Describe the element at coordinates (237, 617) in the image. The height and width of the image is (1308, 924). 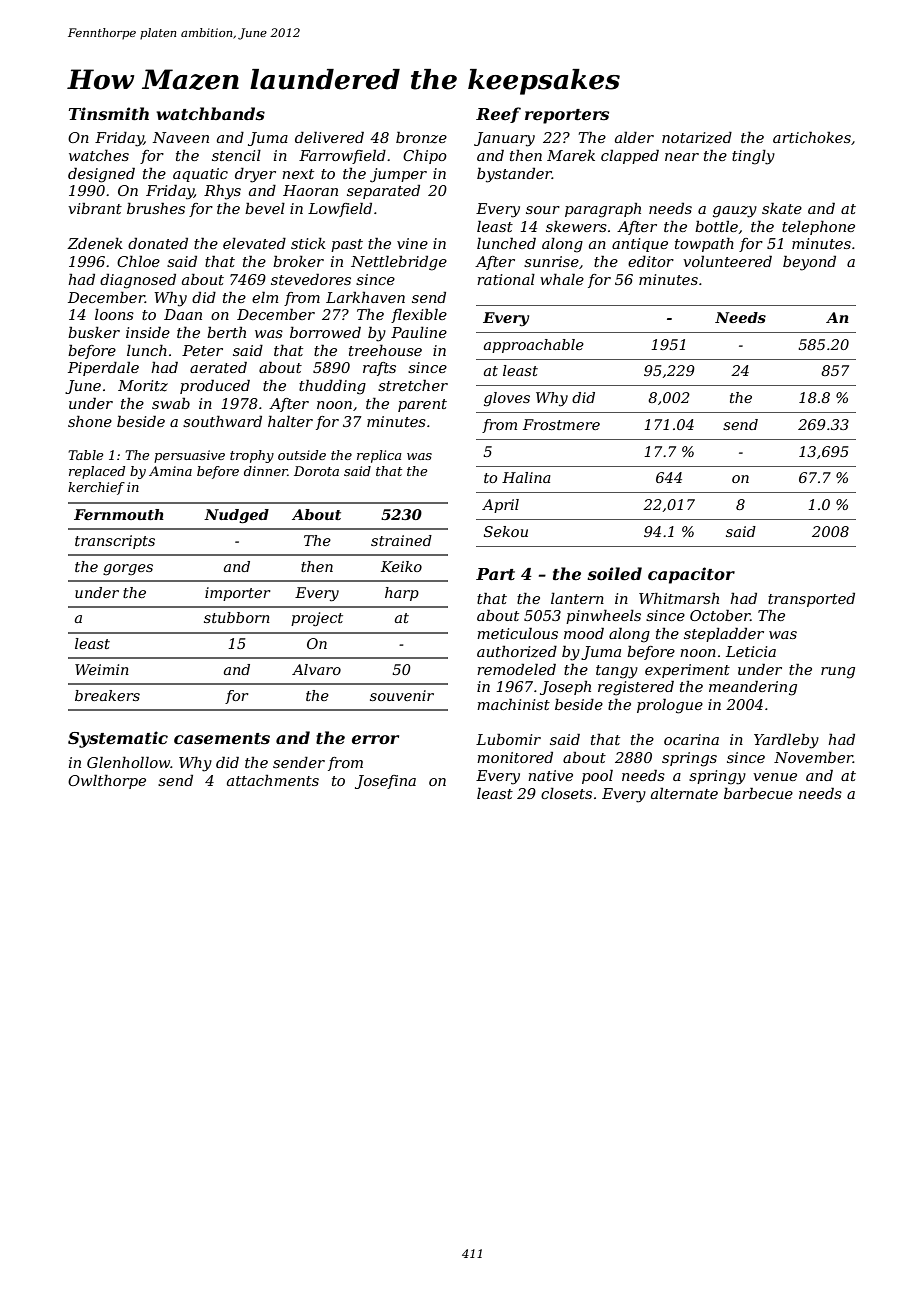
I see `stubborn` at that location.
